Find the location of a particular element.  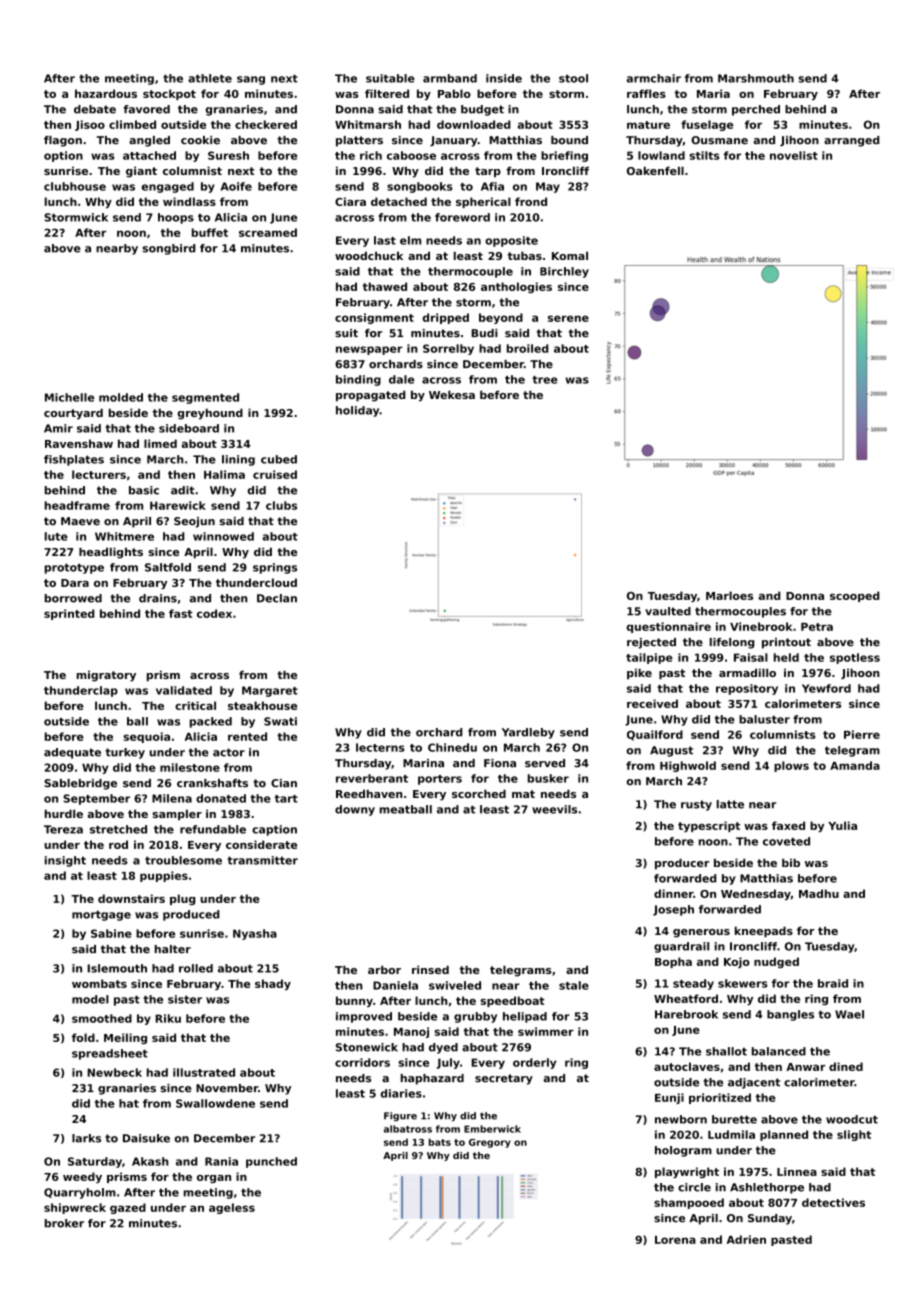

helipad is located at coordinates (525, 1017).
